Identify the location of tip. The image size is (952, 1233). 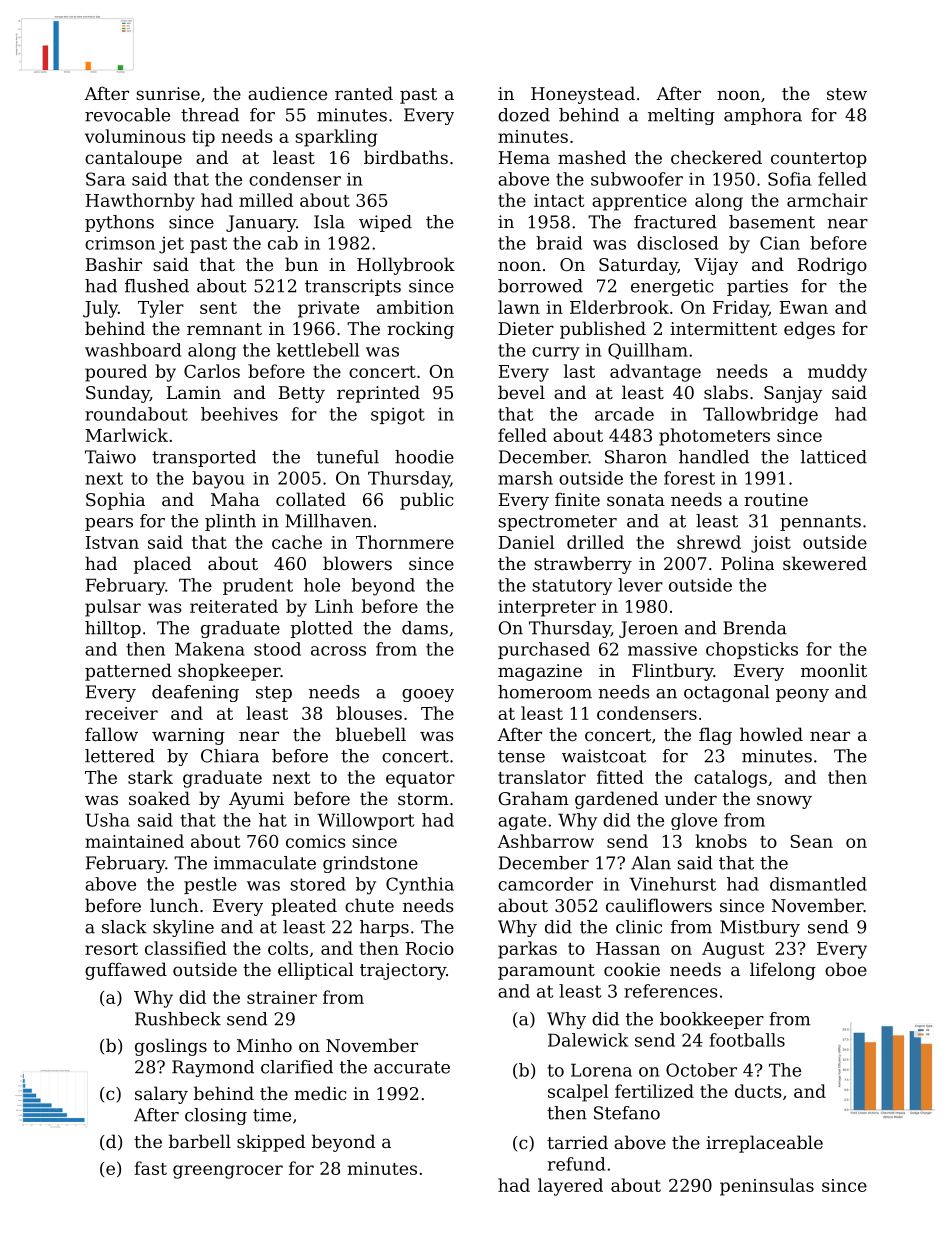
(203, 138).
